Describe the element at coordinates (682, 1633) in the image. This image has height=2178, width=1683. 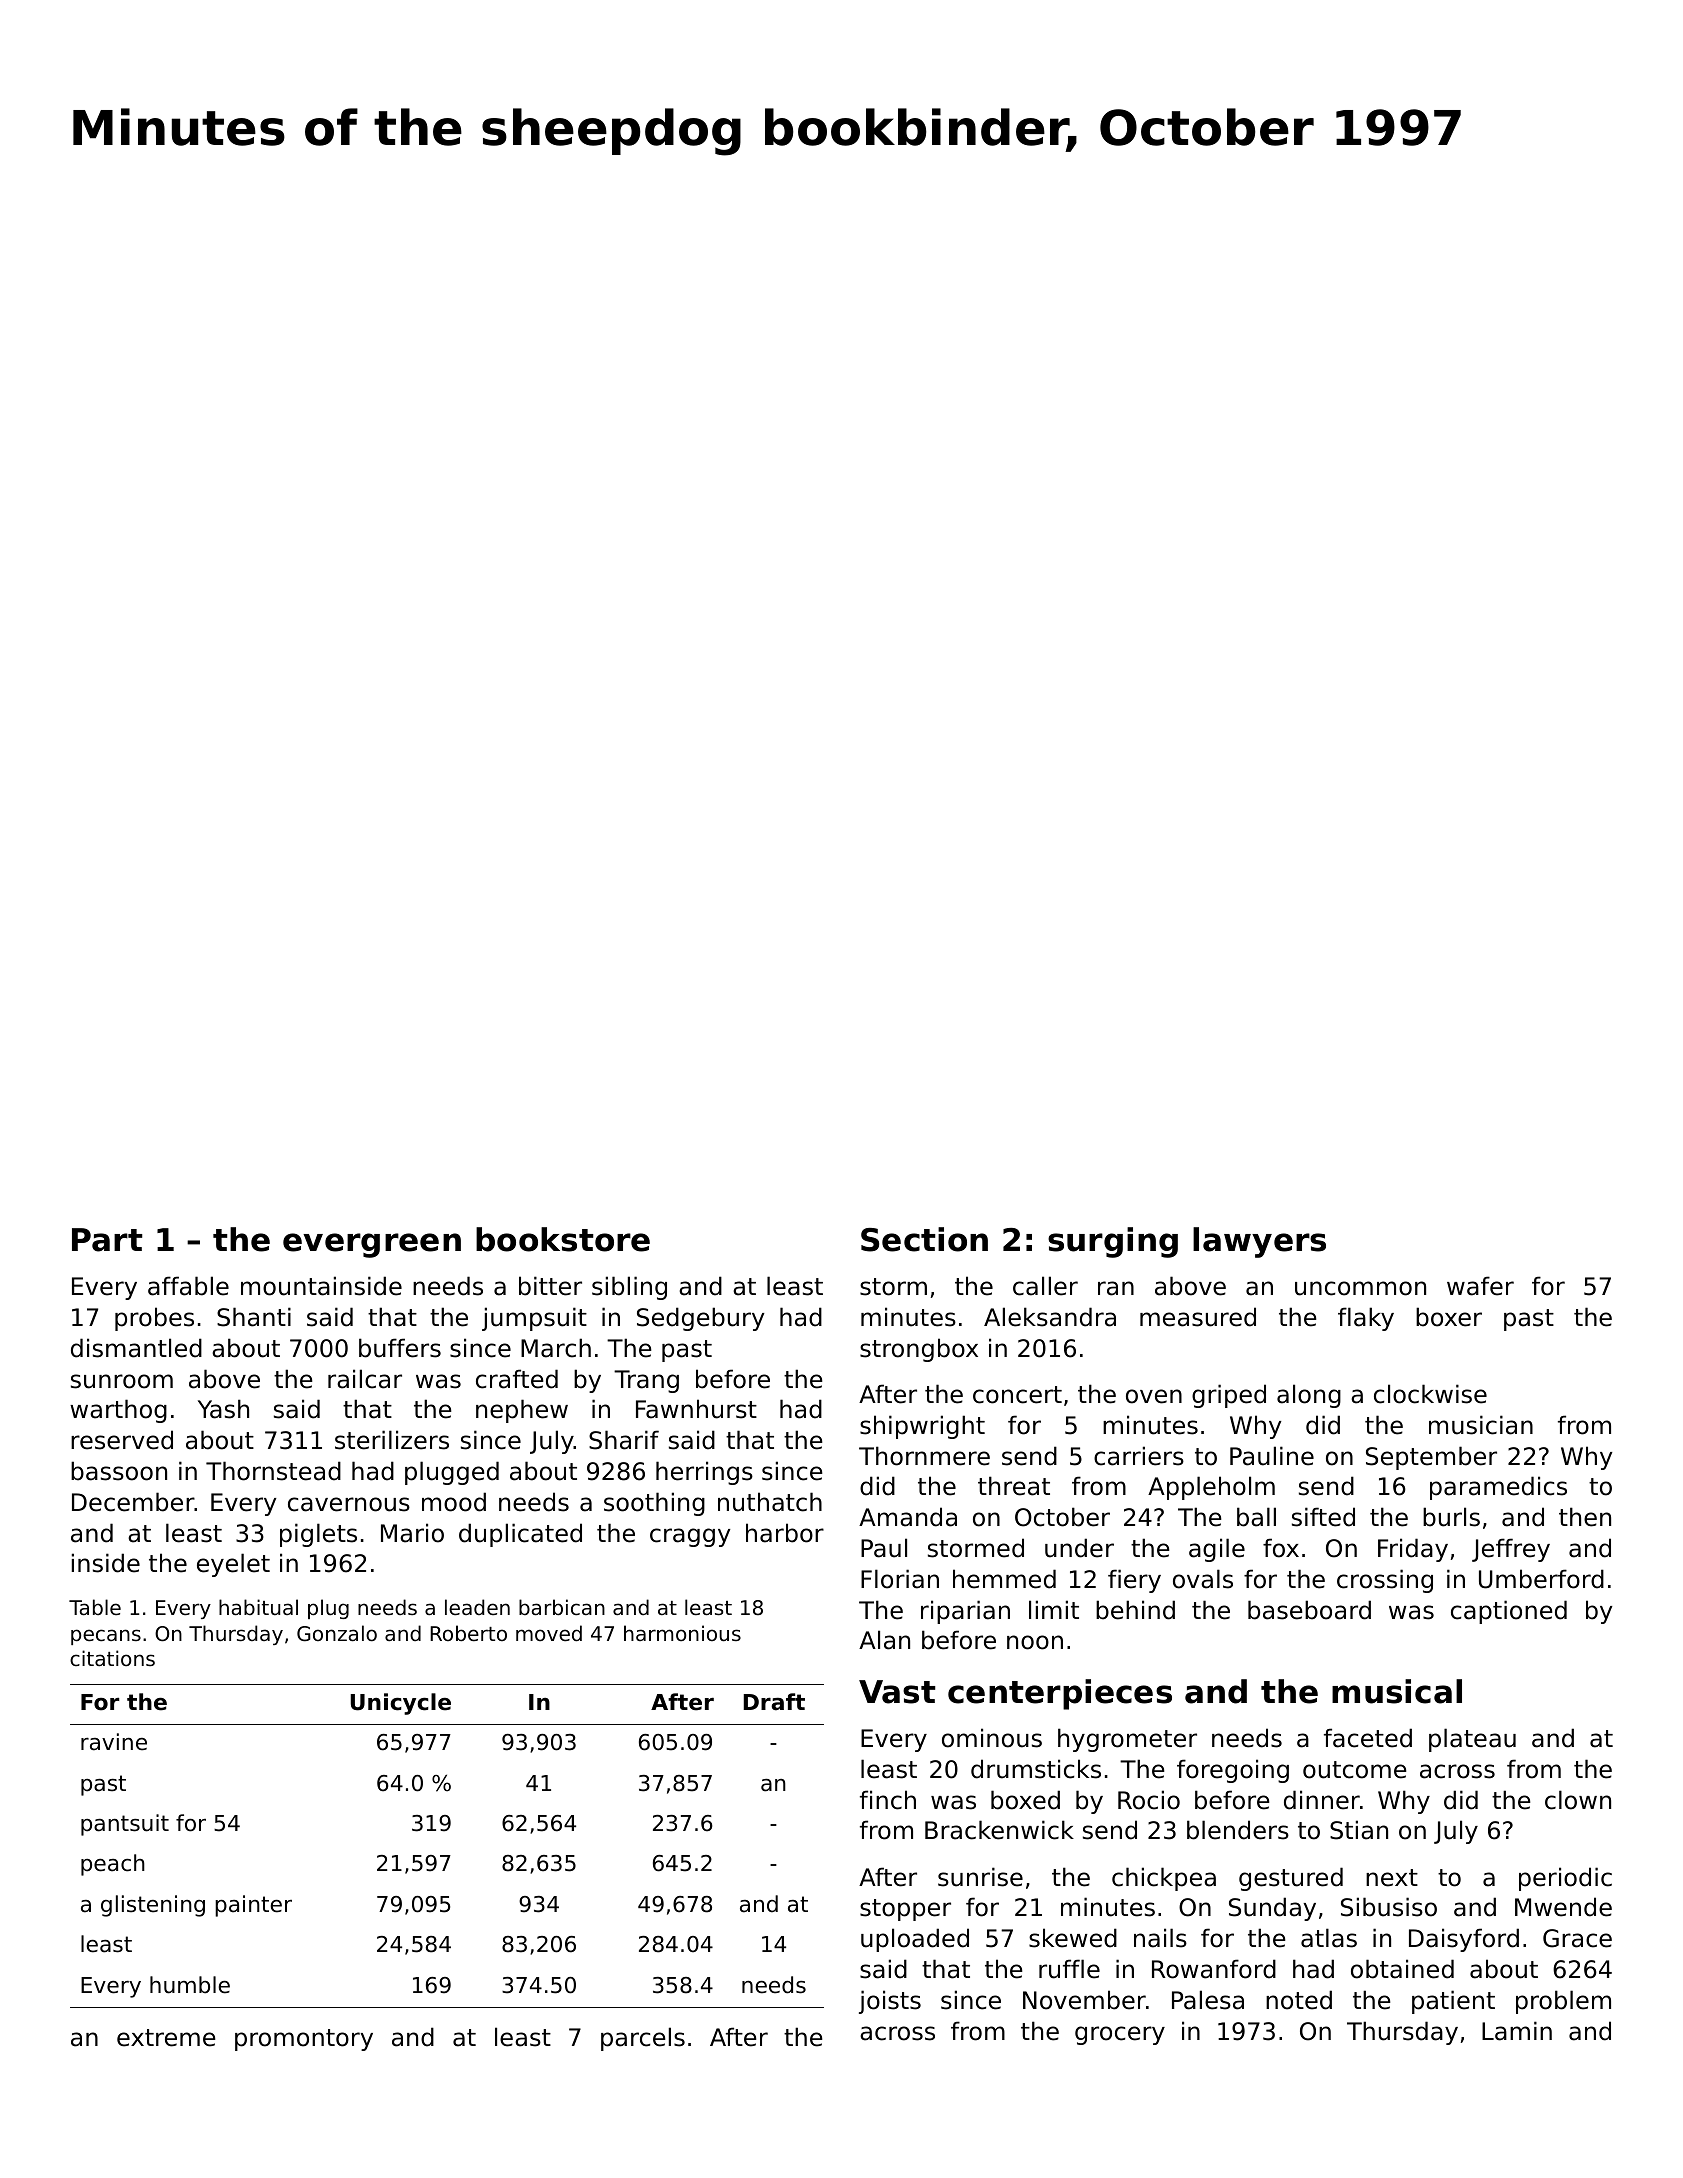
I see `harmonious` at that location.
